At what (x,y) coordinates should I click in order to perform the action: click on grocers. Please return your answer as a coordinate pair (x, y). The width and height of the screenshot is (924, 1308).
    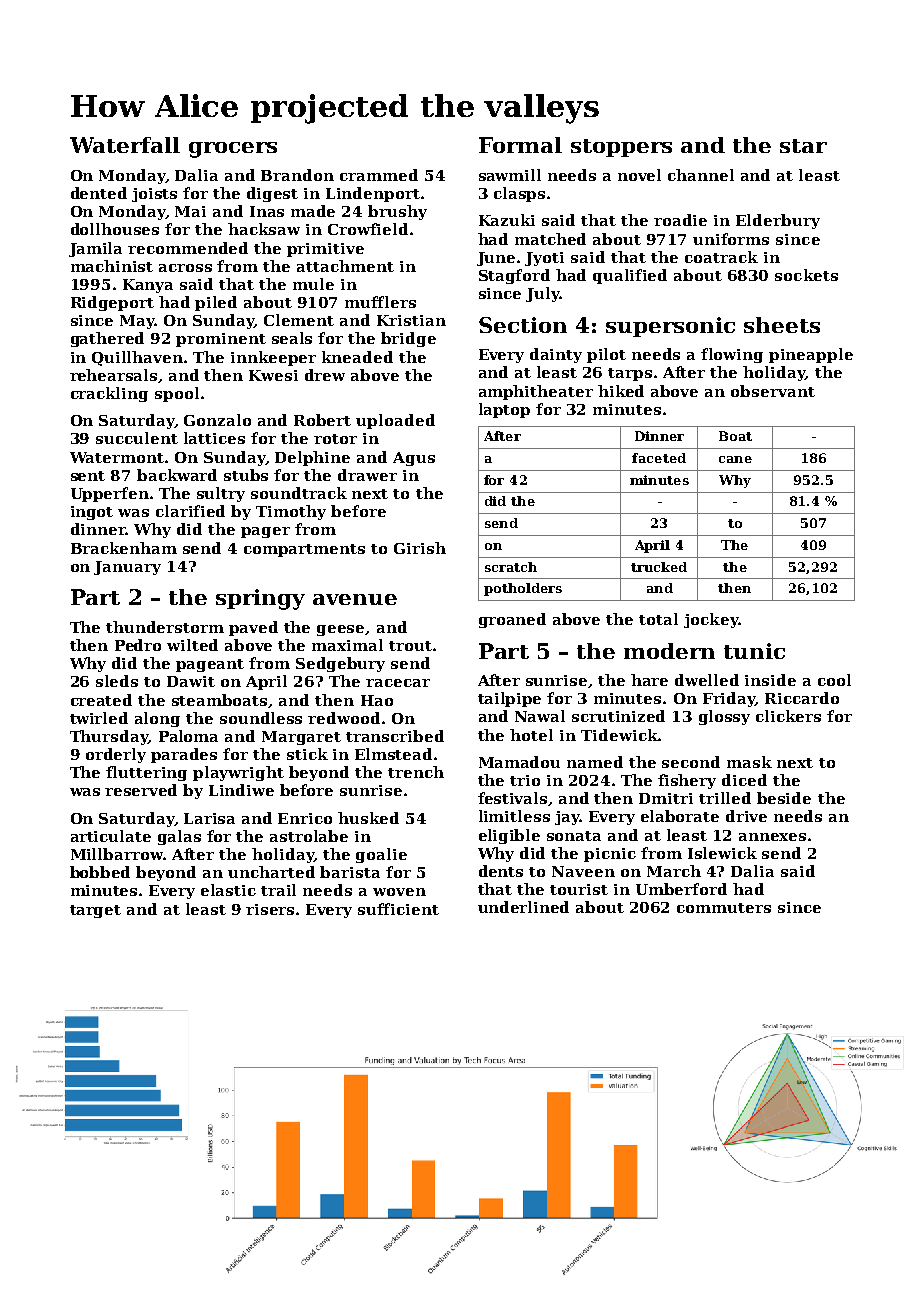
    Looking at the image, I should click on (233, 150).
